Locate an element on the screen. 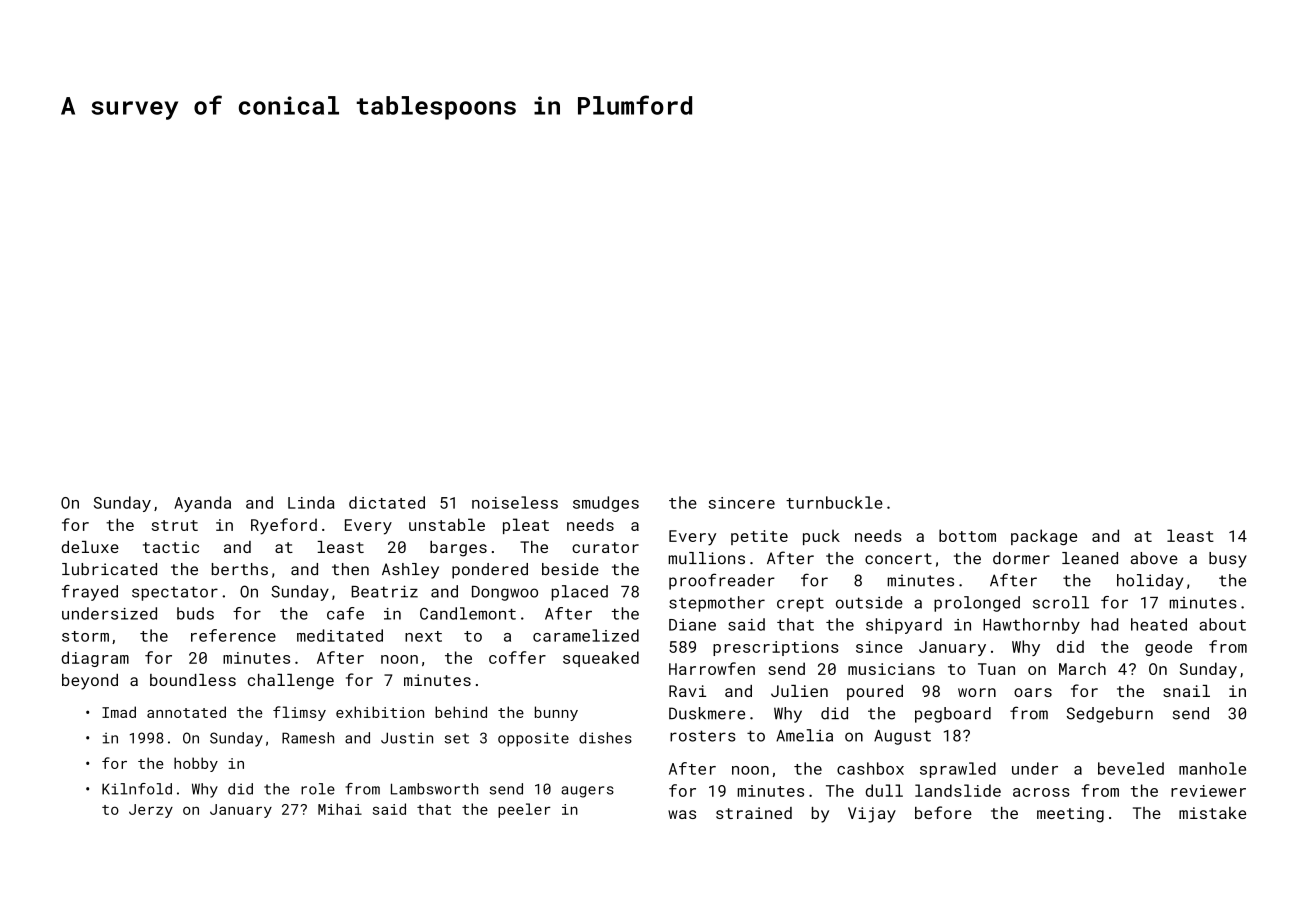 This screenshot has height=924, width=1308. Jerzy is located at coordinates (151, 811).
